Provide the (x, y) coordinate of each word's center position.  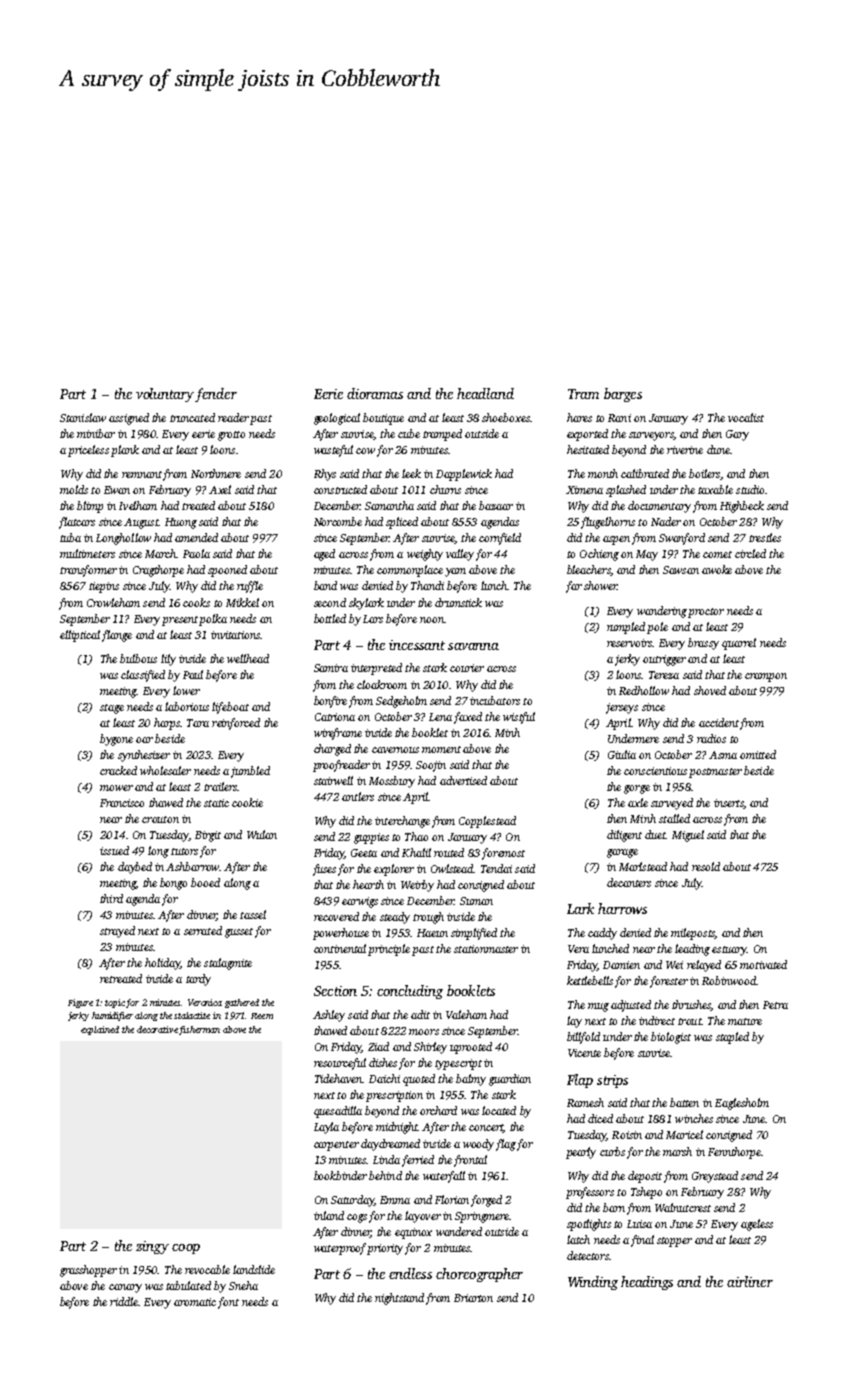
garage (622, 853)
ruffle (250, 587)
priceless (88, 451)
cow (365, 451)
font (228, 1303)
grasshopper (88, 1271)
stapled (732, 1038)
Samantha (389, 505)
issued (114, 850)
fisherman (199, 1030)
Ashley (329, 1016)
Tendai (496, 868)
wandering (662, 612)
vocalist (746, 417)
